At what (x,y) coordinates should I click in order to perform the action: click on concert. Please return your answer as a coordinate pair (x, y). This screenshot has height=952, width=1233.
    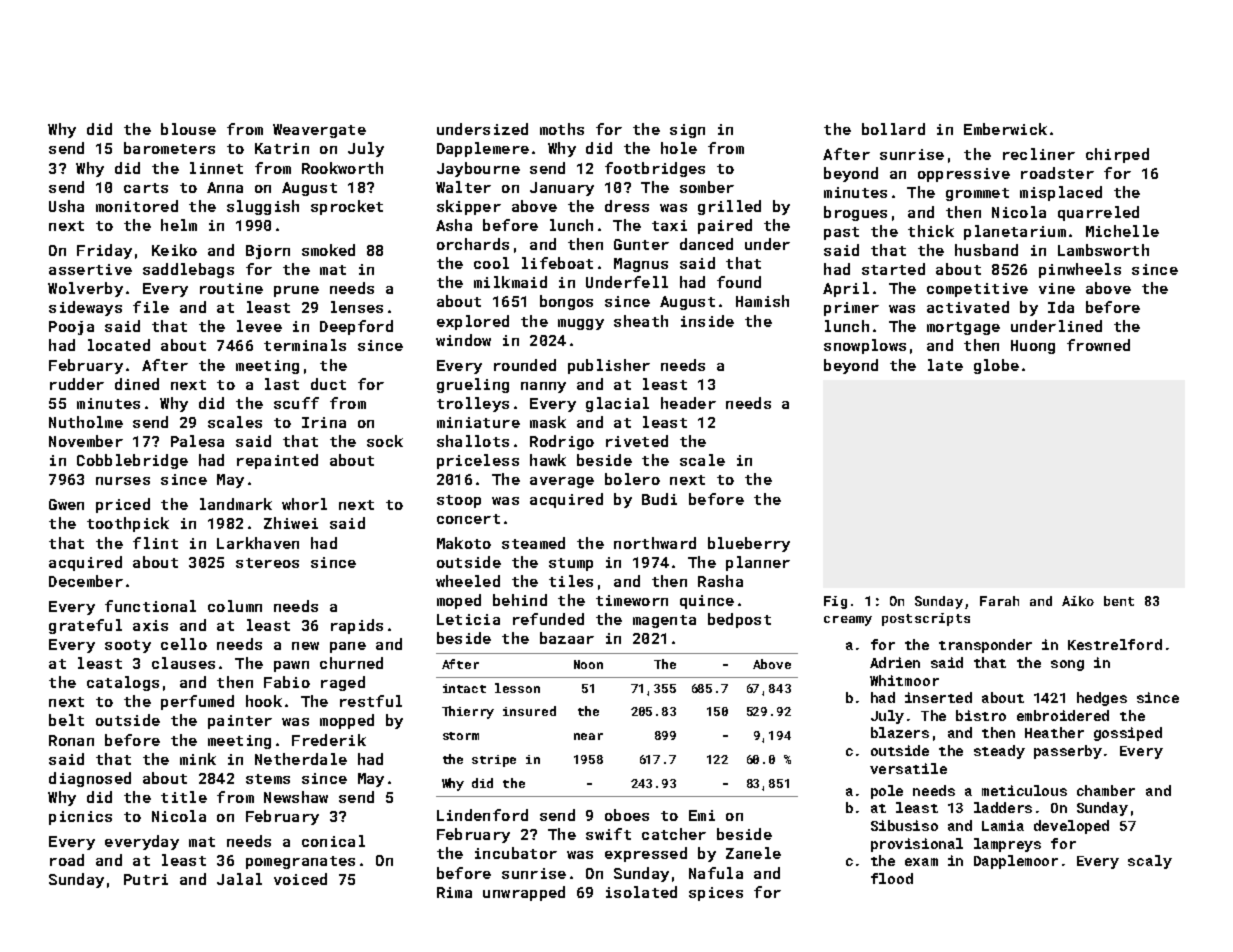
    Looking at the image, I should click on (468, 519).
